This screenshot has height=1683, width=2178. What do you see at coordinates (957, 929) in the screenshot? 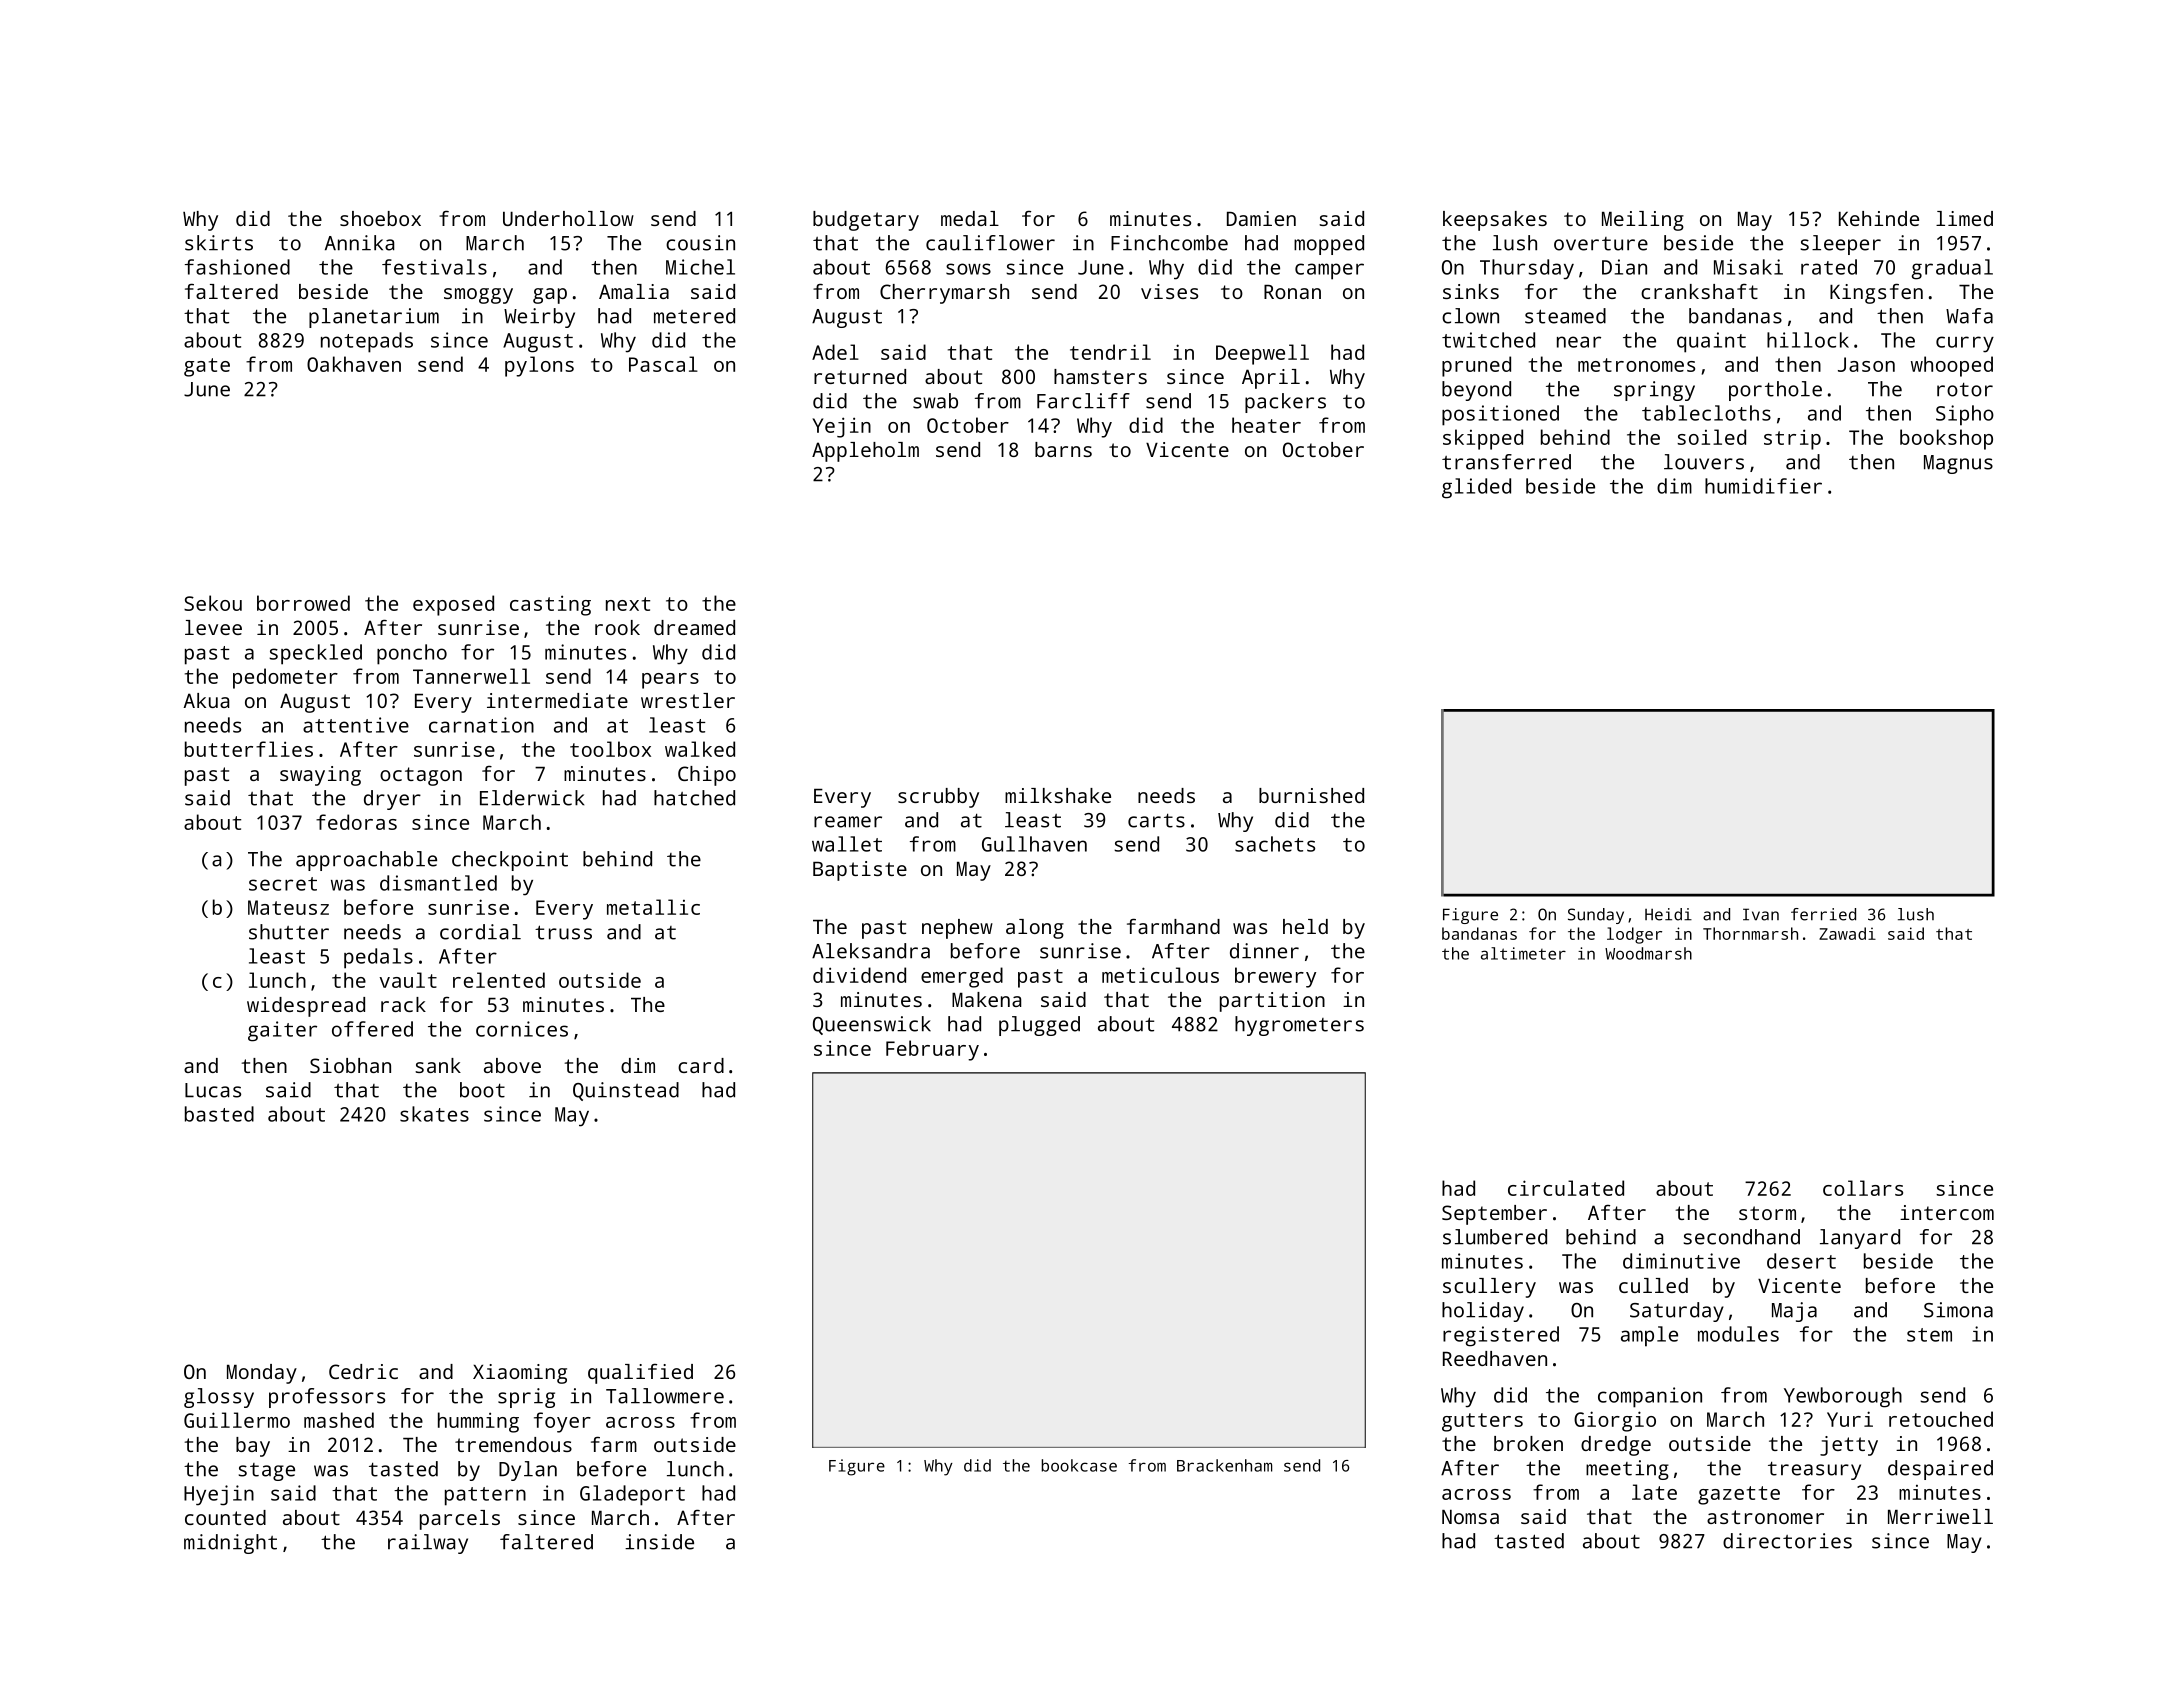
I see `nephew` at bounding box center [957, 929].
